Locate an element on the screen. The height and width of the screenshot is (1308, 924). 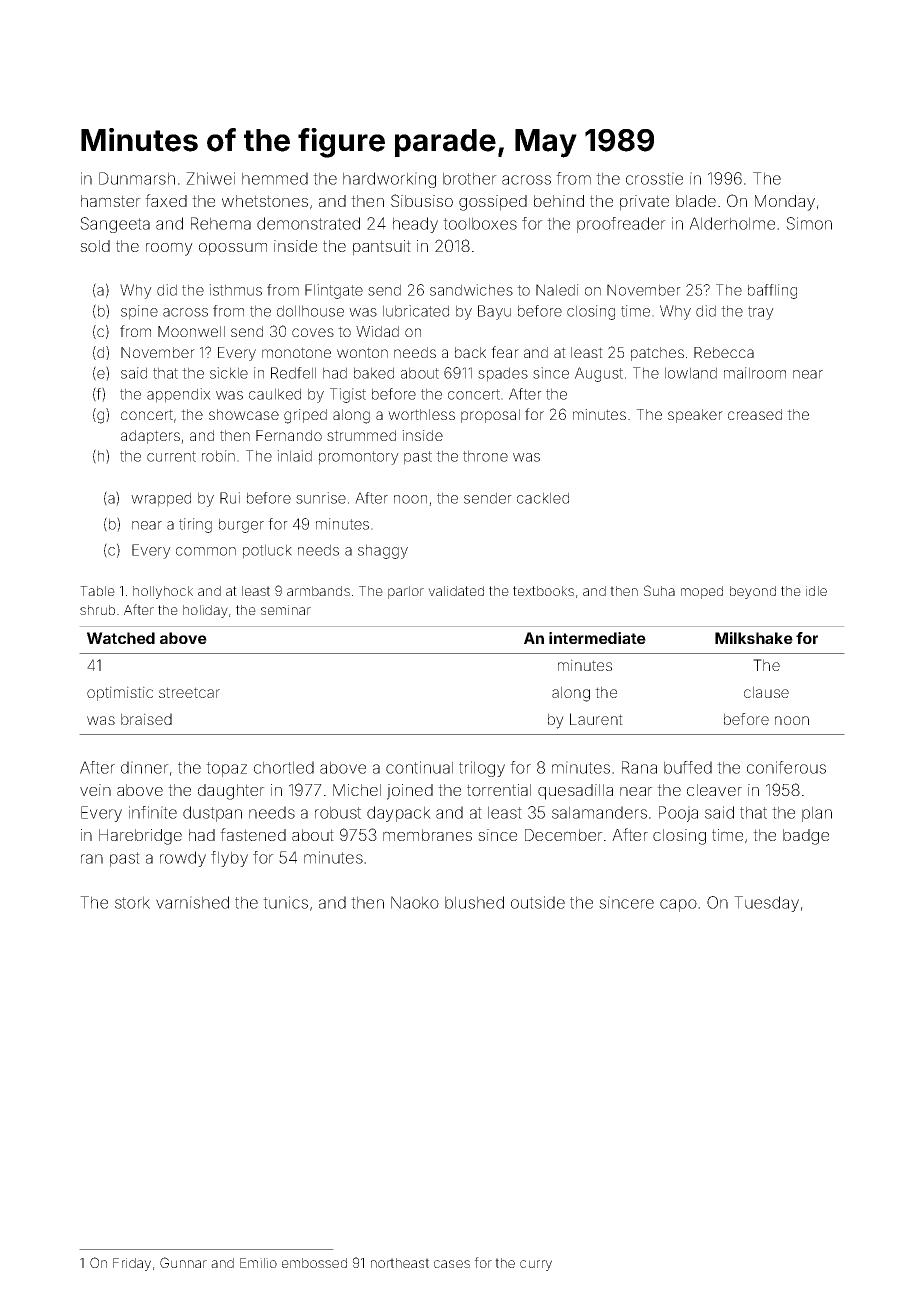
speaker is located at coordinates (695, 416).
